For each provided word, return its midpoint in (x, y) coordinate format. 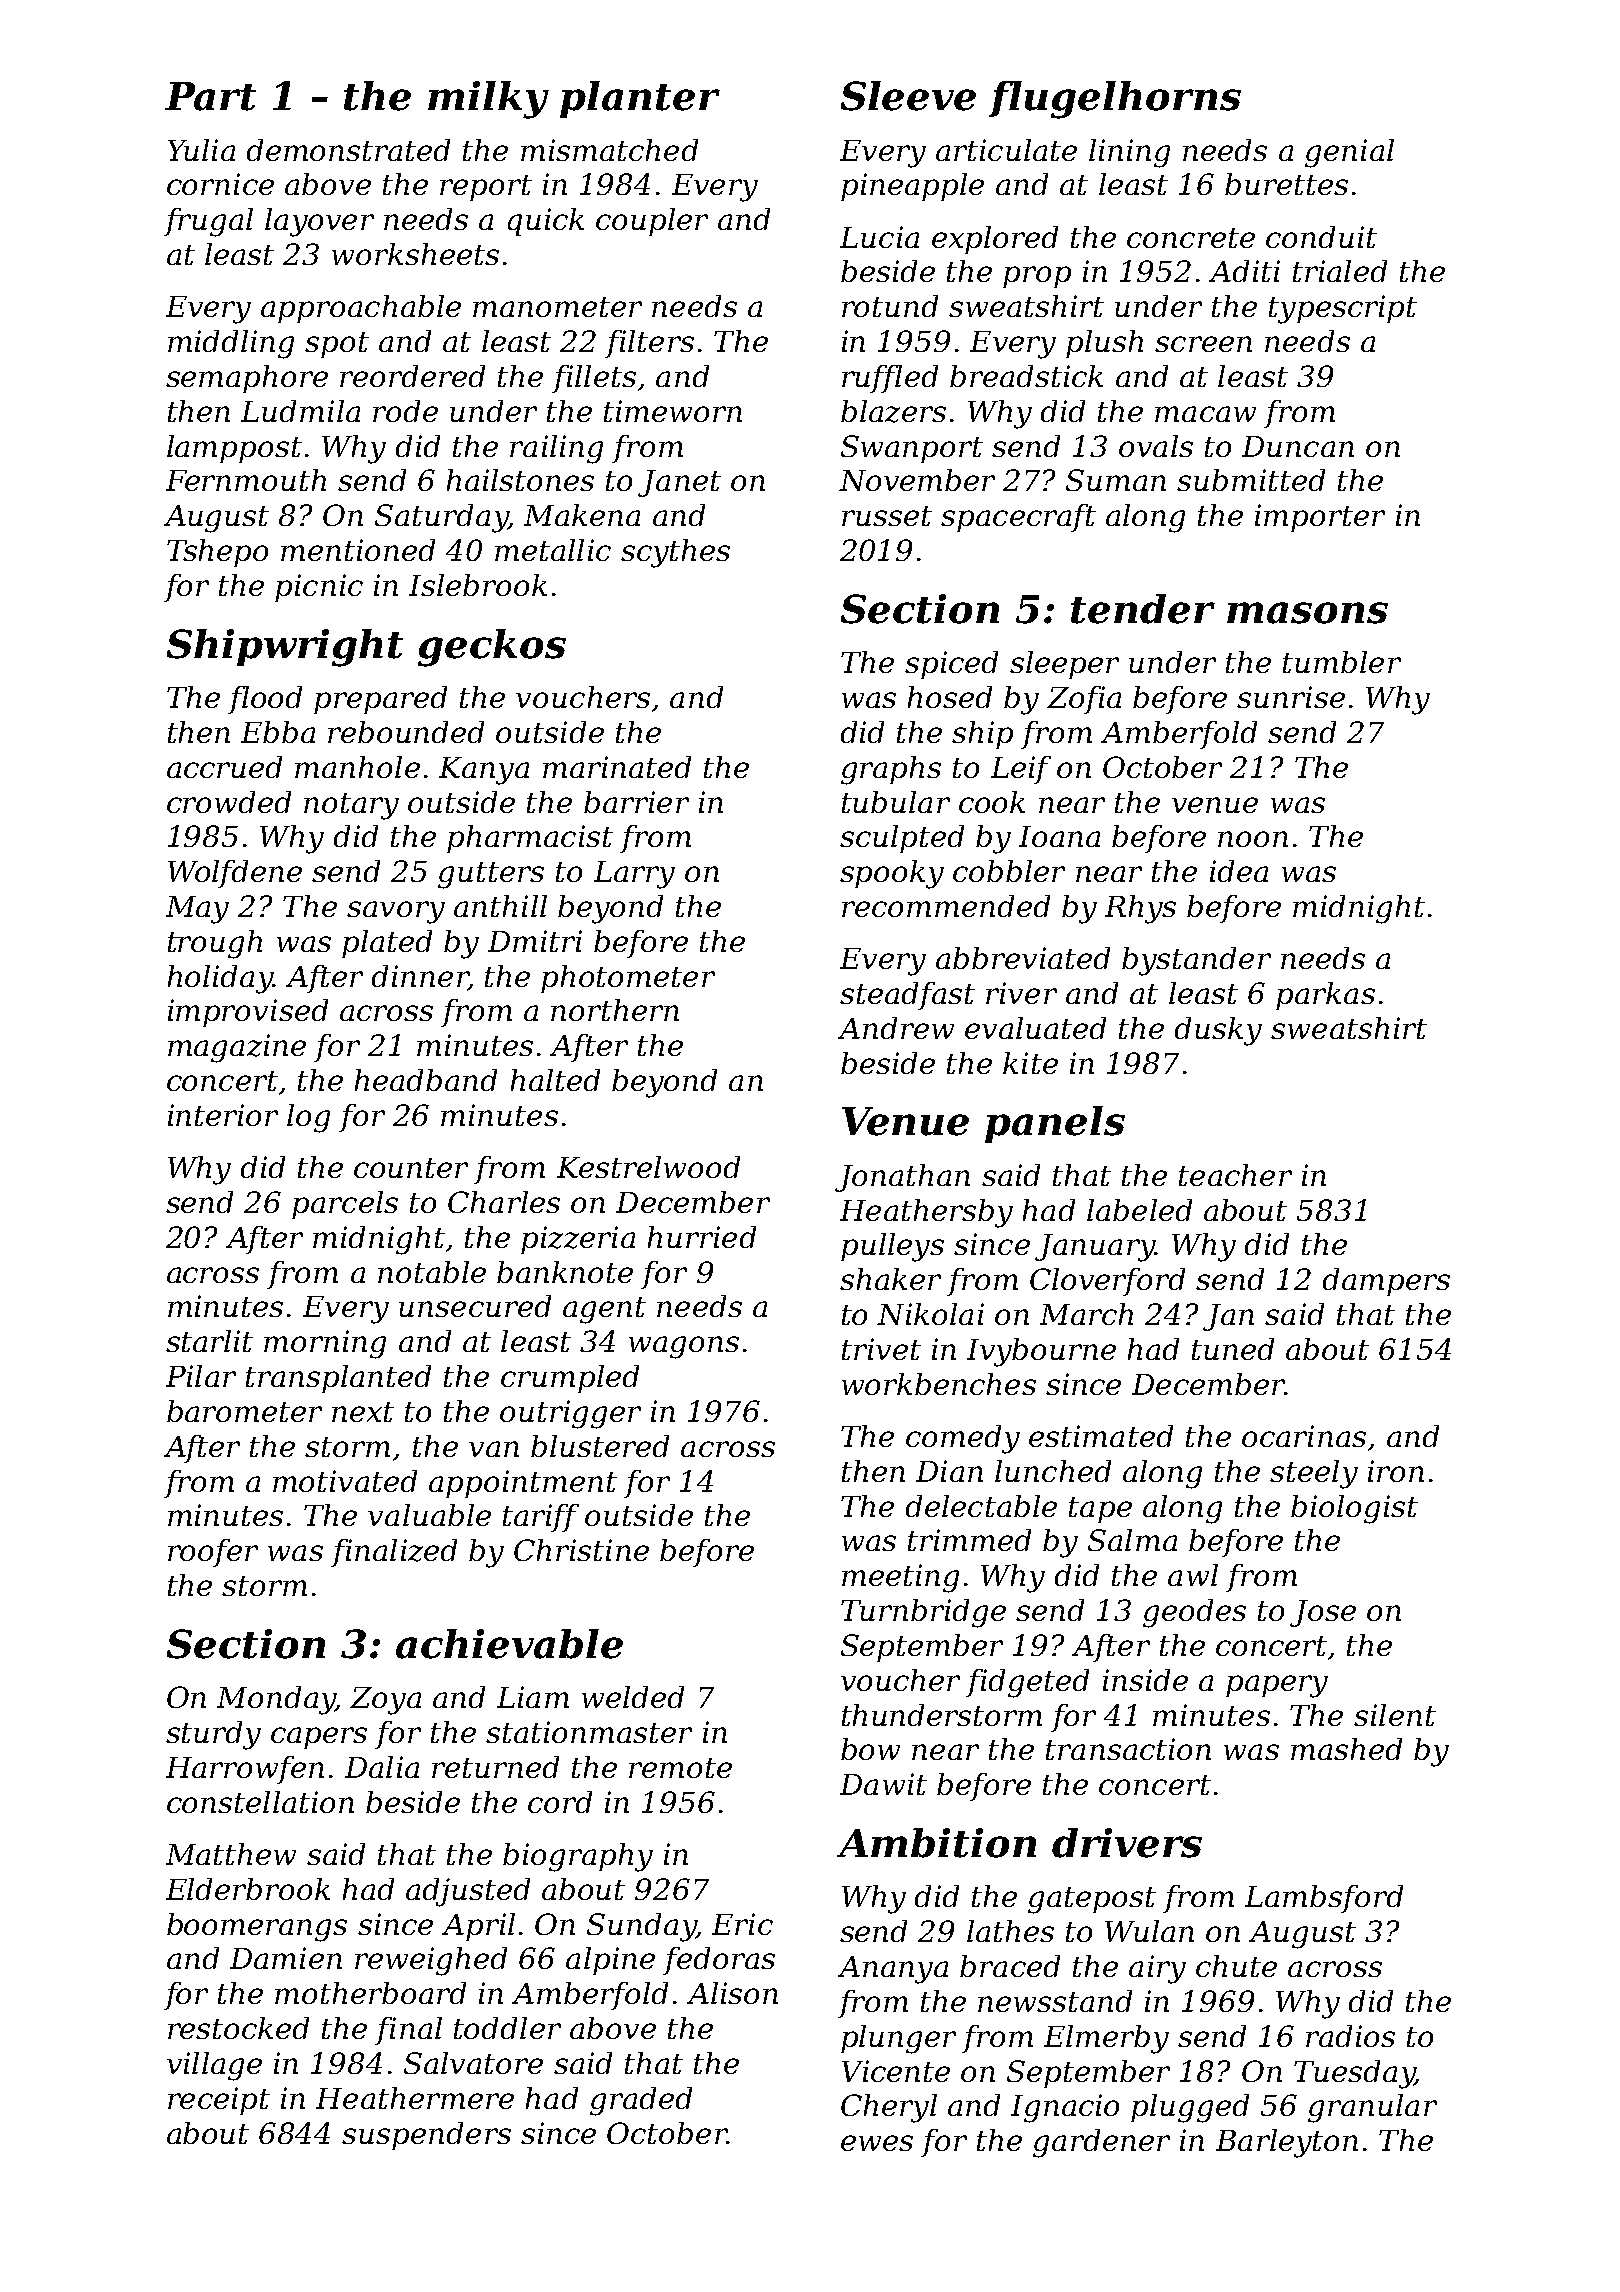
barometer (244, 1411)
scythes (675, 553)
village (214, 2066)
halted (555, 1080)
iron (1396, 1471)
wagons (684, 1347)
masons (1307, 613)
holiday (220, 979)
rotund (890, 306)
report (486, 188)
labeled (1139, 1210)
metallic (553, 550)
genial (1349, 153)
